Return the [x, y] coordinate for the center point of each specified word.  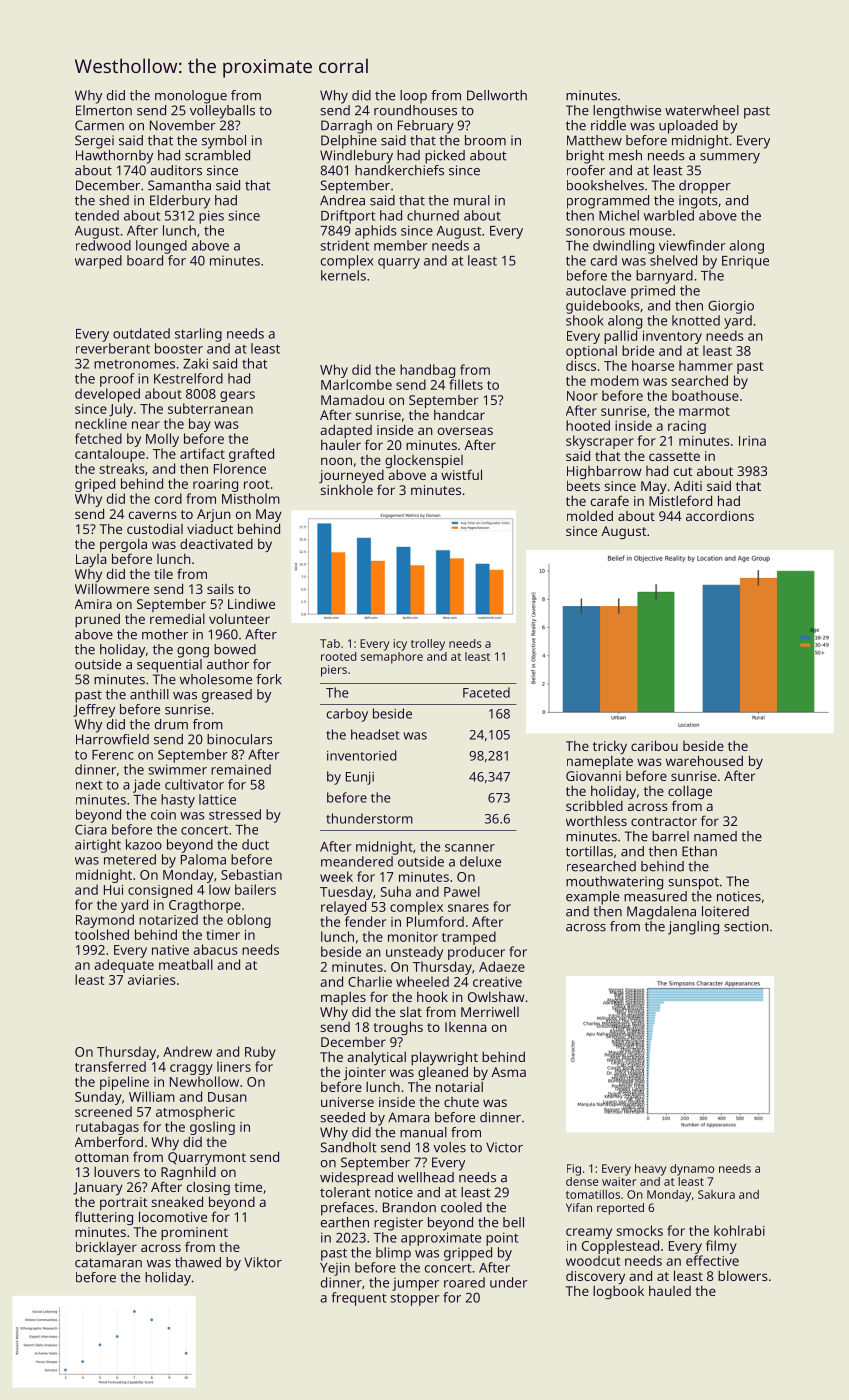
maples [343, 998]
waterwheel [702, 110]
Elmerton [104, 110]
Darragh [346, 127]
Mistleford [680, 500]
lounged [161, 247]
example [592, 898]
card [604, 260]
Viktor [263, 1262]
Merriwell [490, 1011]
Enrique [745, 262]
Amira [93, 604]
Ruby [260, 1053]
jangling [693, 928]
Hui [113, 890]
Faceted [486, 692]
